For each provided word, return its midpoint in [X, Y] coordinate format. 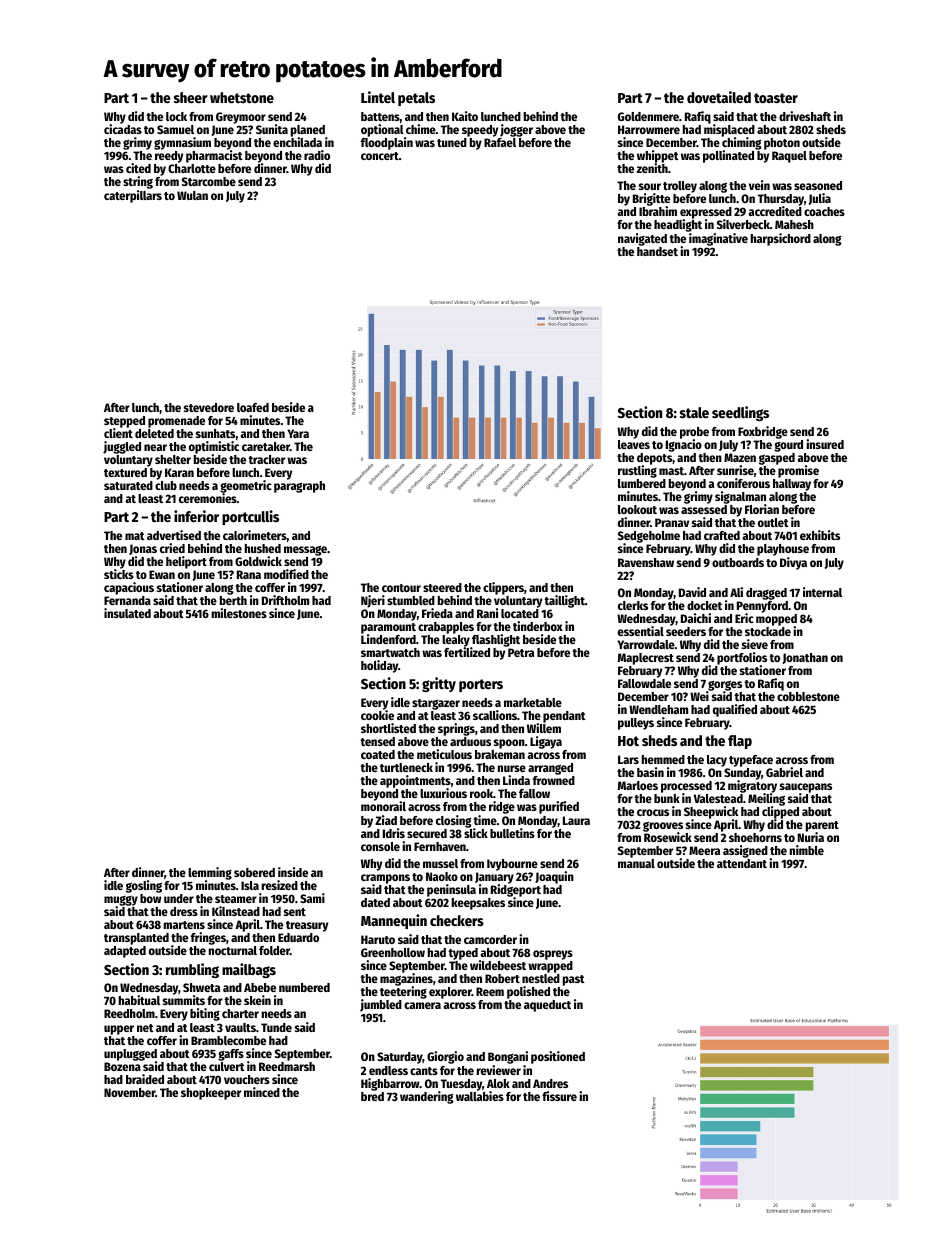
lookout [637, 509]
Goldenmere [648, 116]
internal [822, 592]
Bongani [508, 1057]
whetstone [242, 97]
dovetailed [719, 97]
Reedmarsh [287, 1066]
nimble [807, 850]
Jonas [143, 549]
